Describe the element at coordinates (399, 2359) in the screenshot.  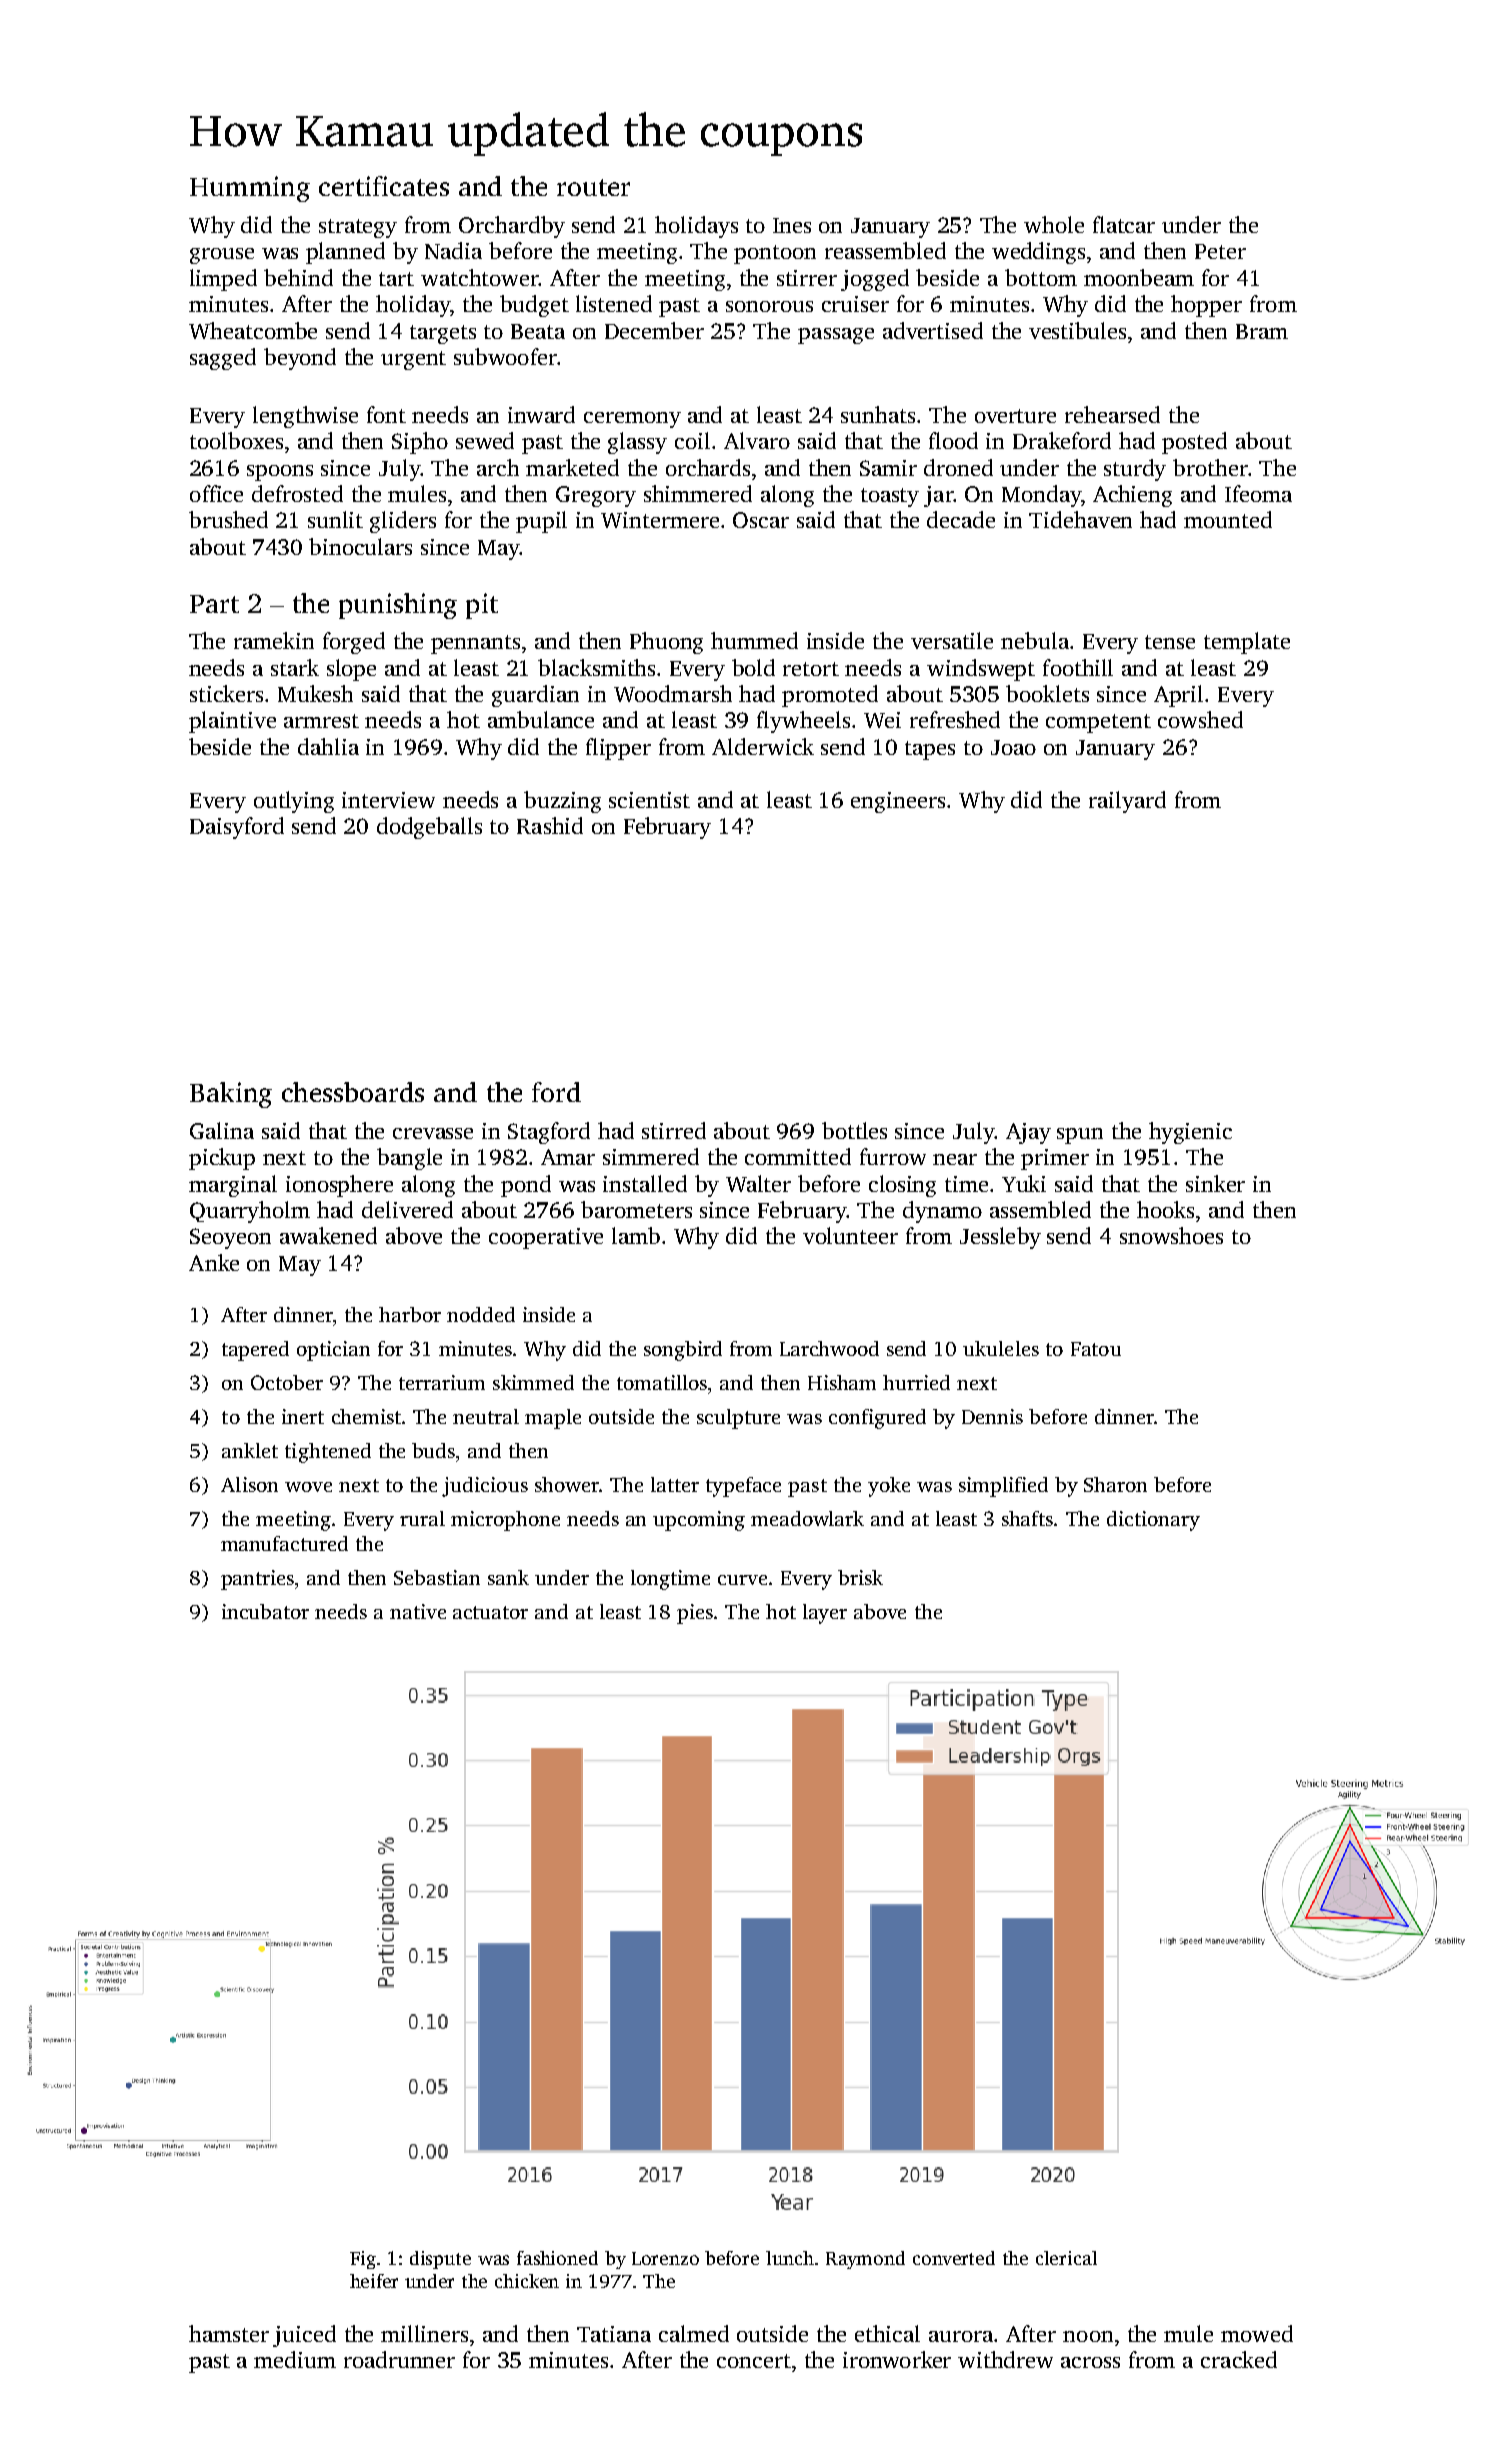
I see `roadrunner` at that location.
